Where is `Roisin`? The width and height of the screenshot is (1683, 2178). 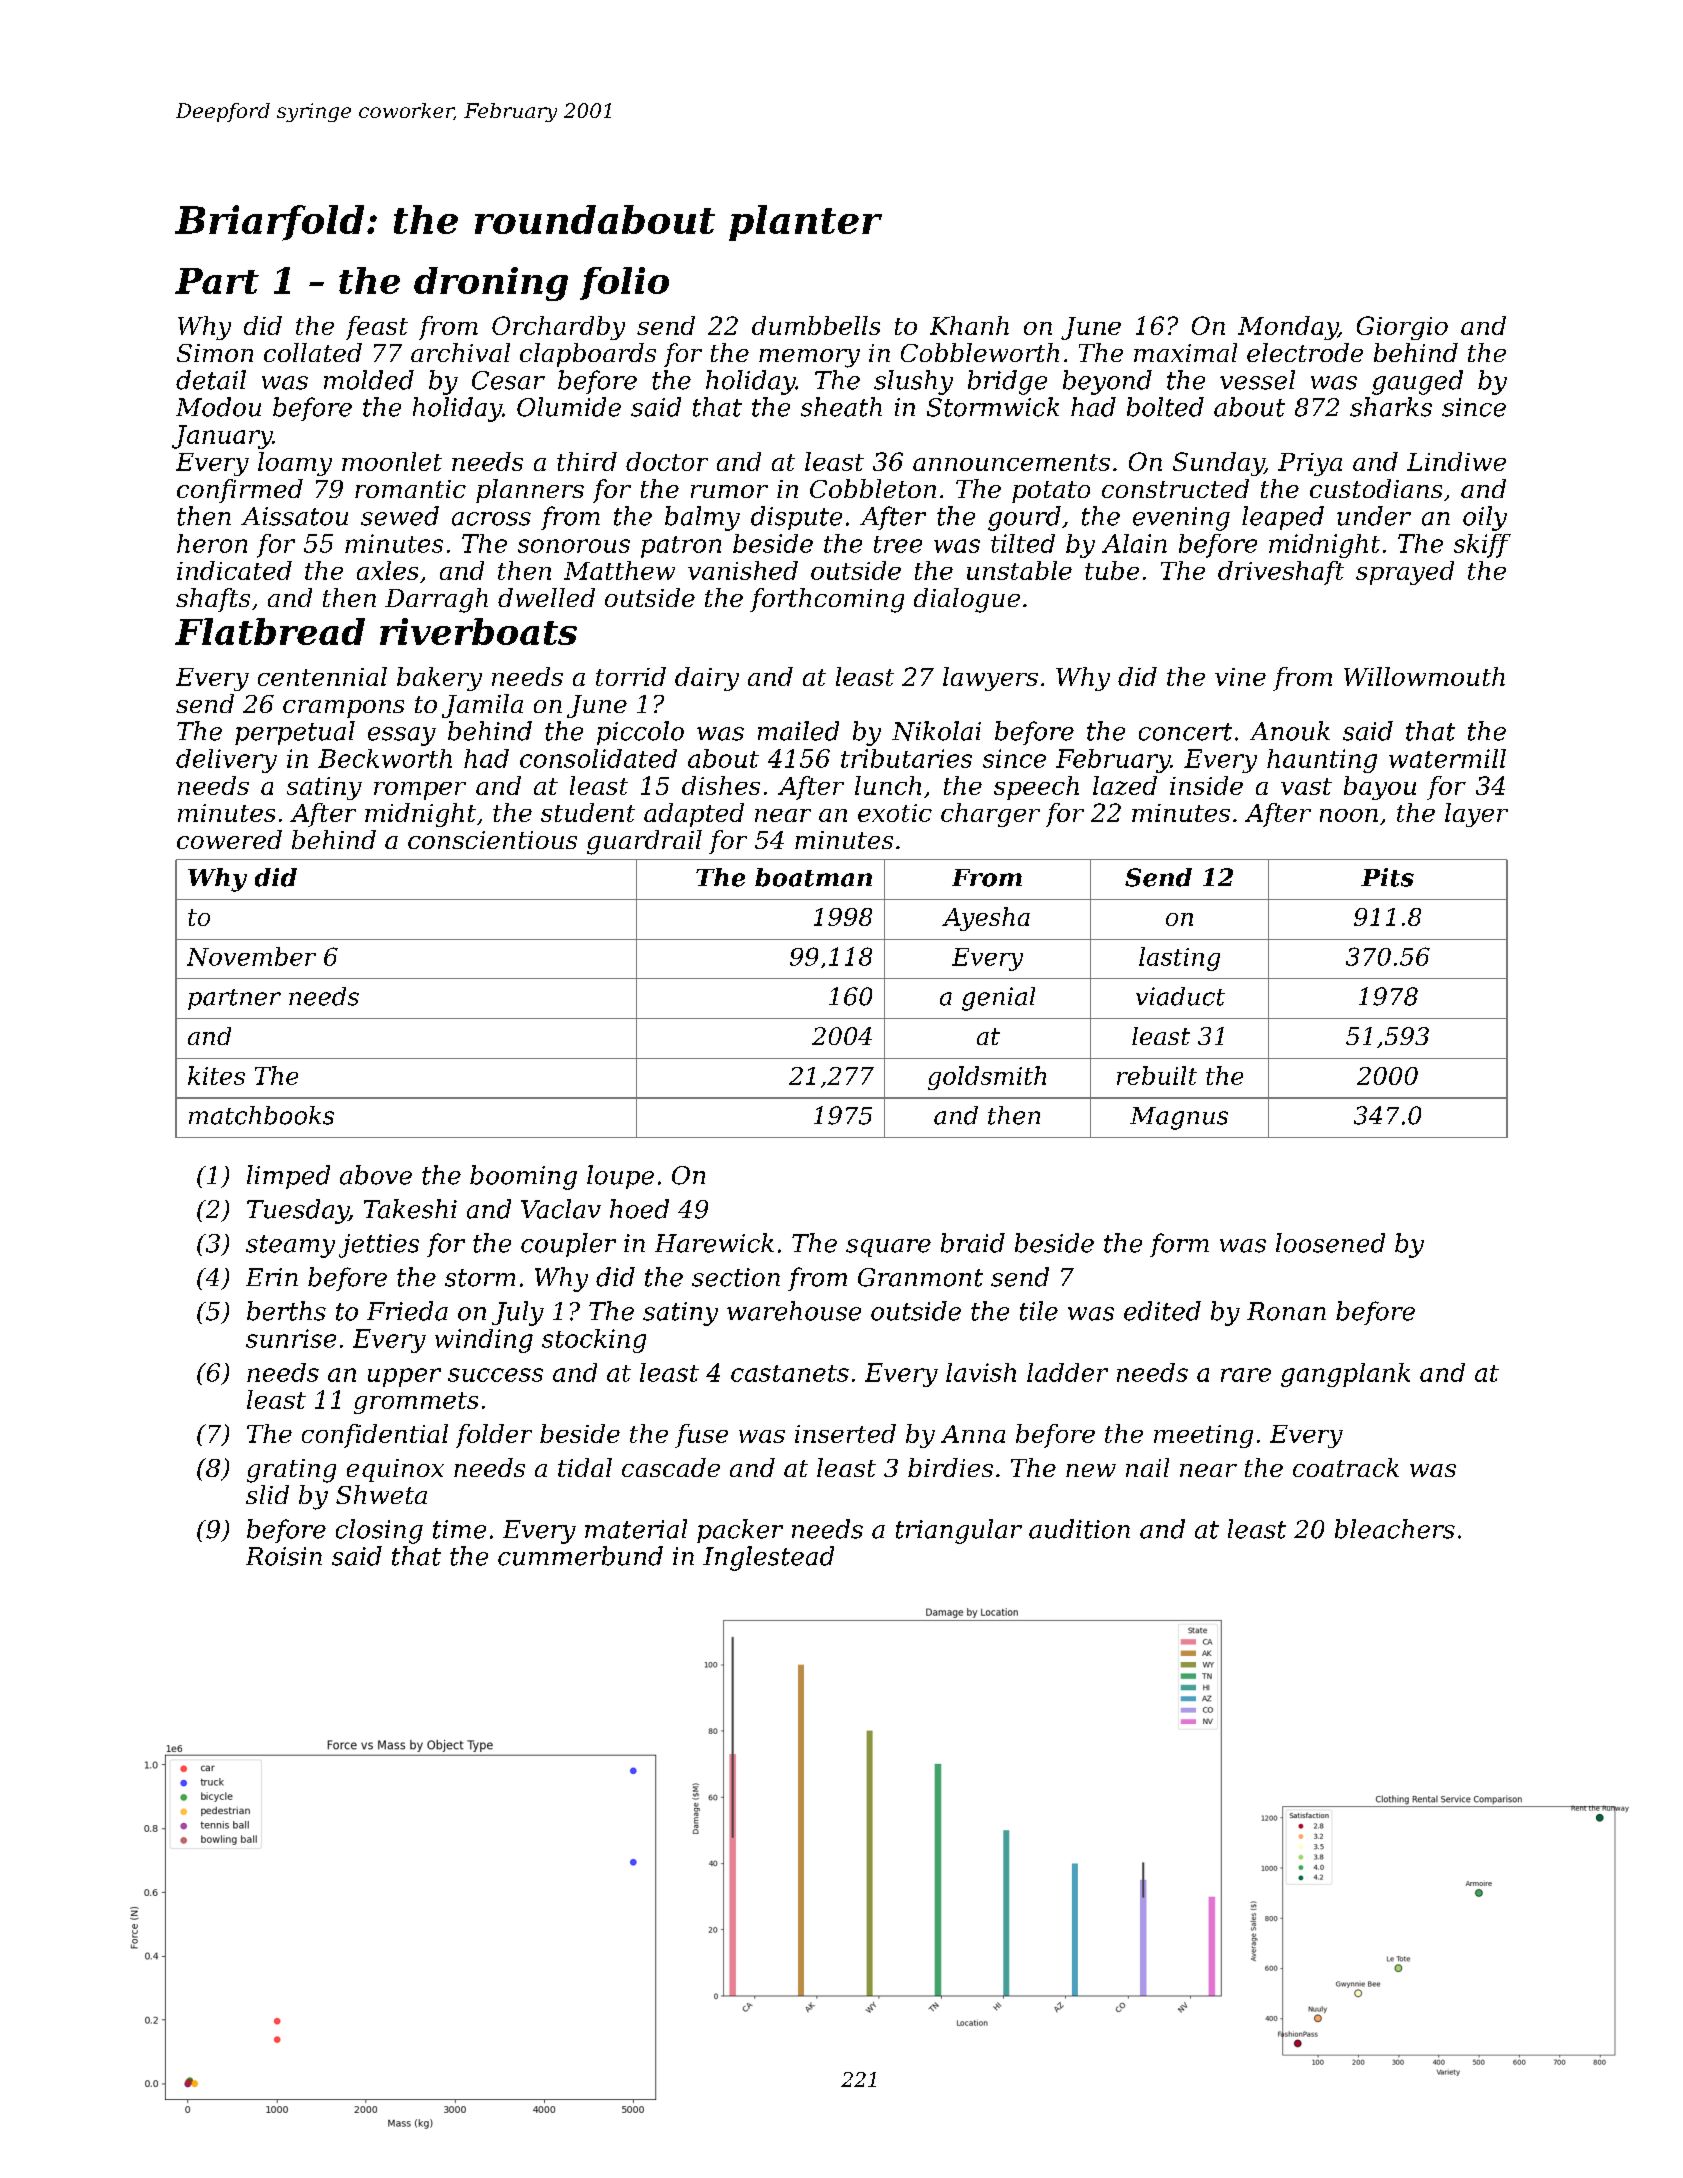 Roisin is located at coordinates (284, 1556).
